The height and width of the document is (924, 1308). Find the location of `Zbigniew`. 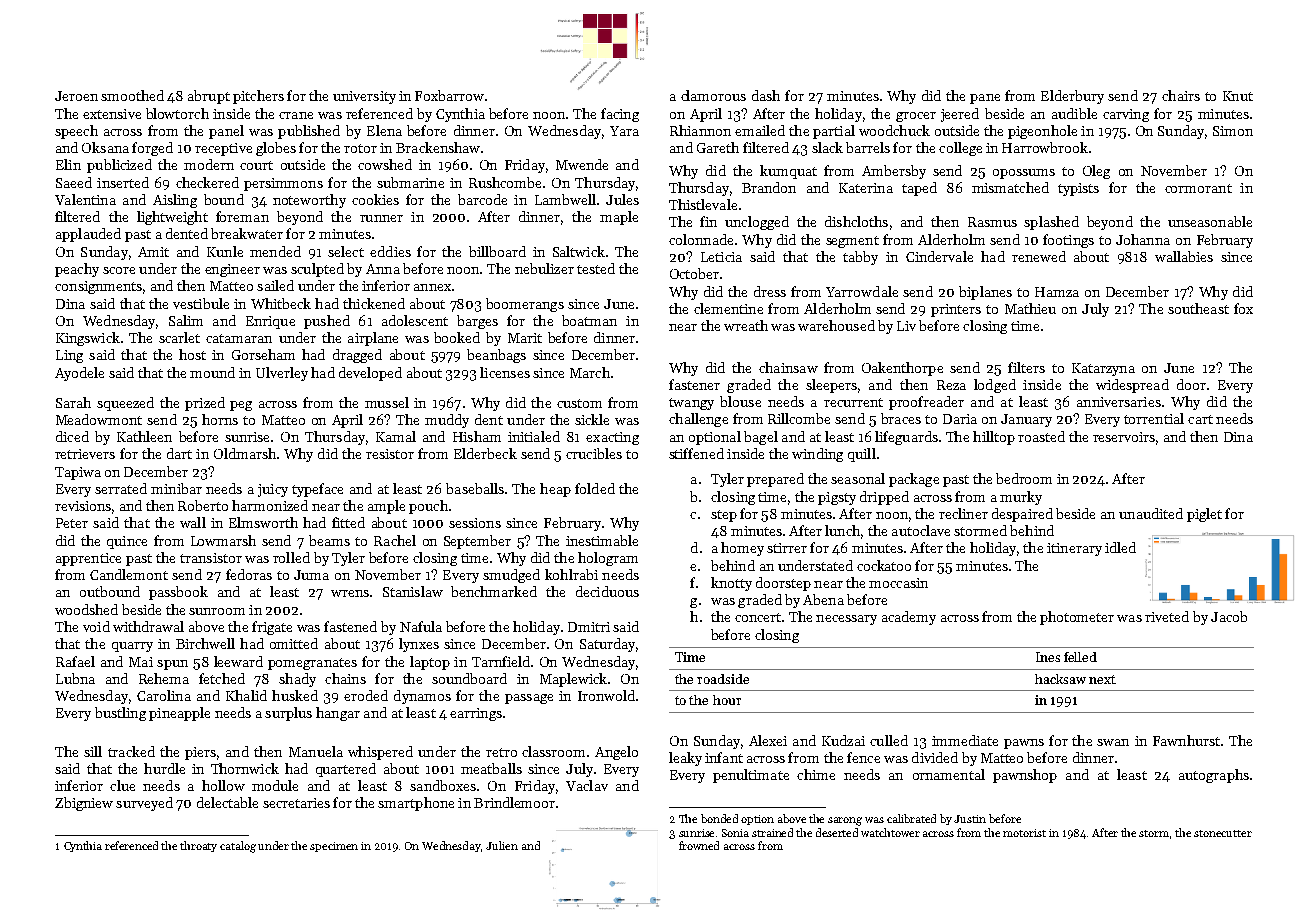

Zbigniew is located at coordinates (84, 804).
